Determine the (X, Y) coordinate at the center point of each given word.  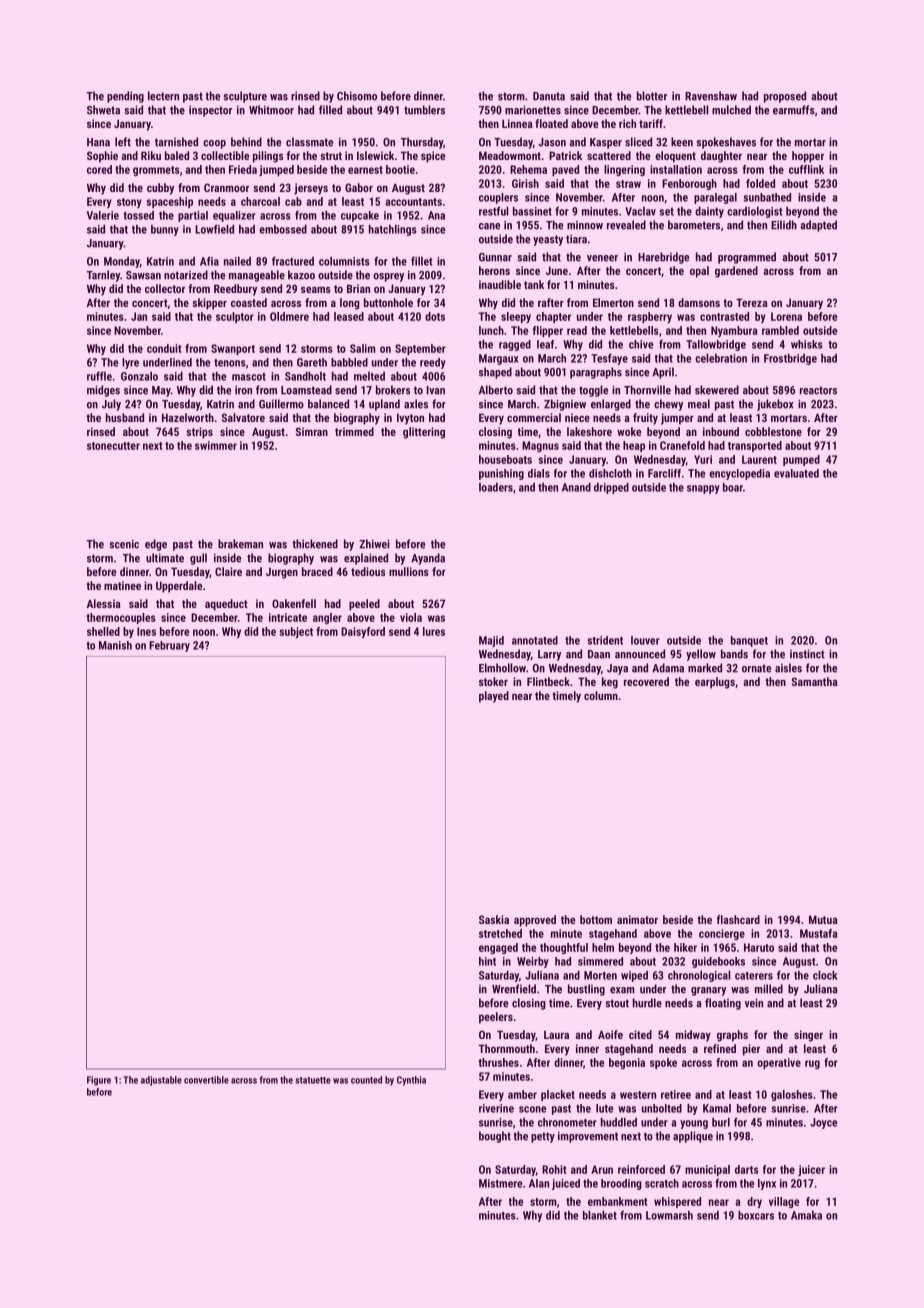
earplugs (715, 683)
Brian (358, 288)
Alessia (104, 603)
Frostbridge (790, 359)
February (169, 646)
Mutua (823, 919)
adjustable (161, 1081)
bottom (596, 919)
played (494, 697)
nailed (237, 261)
